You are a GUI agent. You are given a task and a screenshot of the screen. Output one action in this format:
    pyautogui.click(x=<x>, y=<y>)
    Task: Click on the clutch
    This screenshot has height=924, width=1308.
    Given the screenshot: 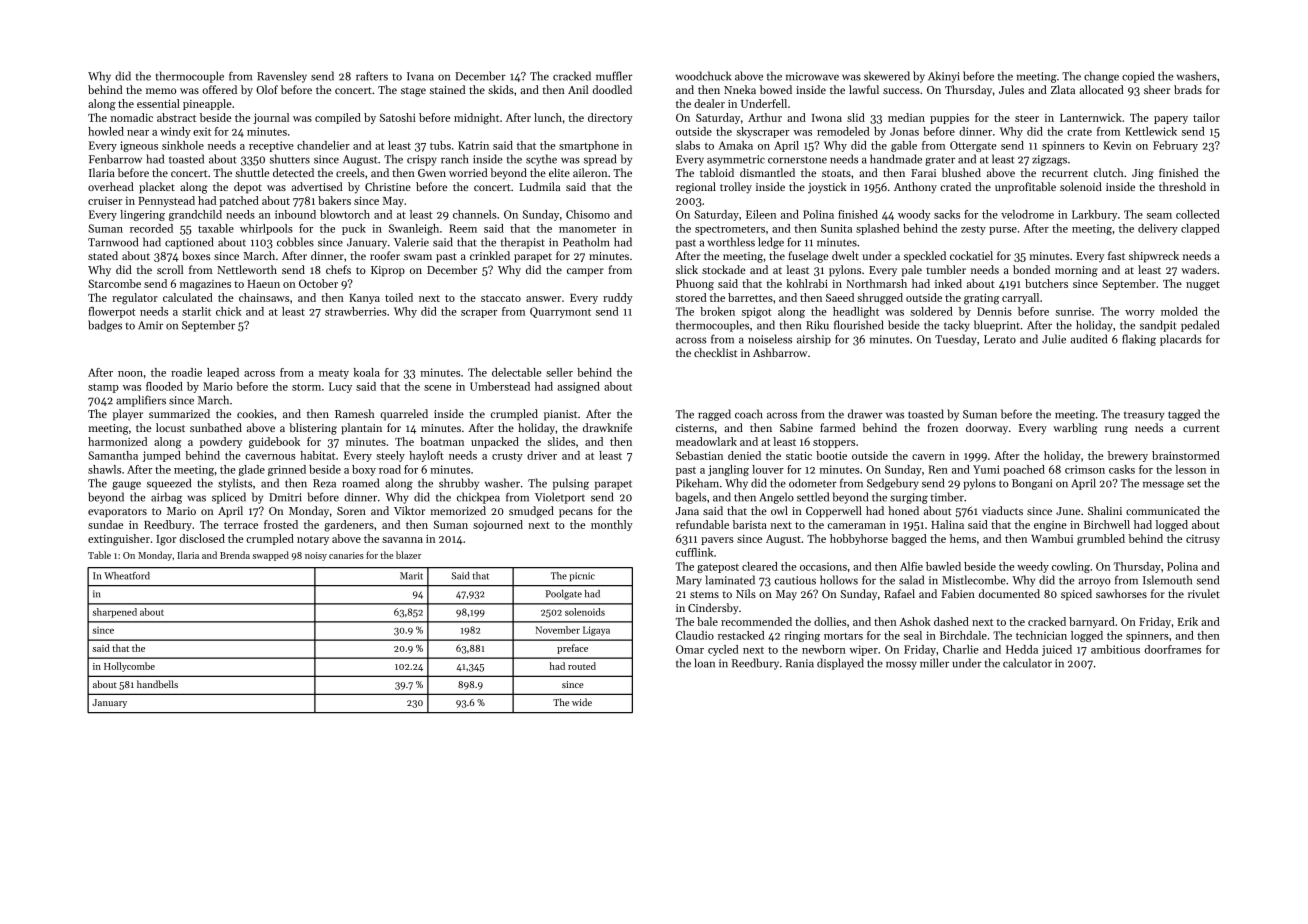 What is the action you would take?
    pyautogui.click(x=1109, y=172)
